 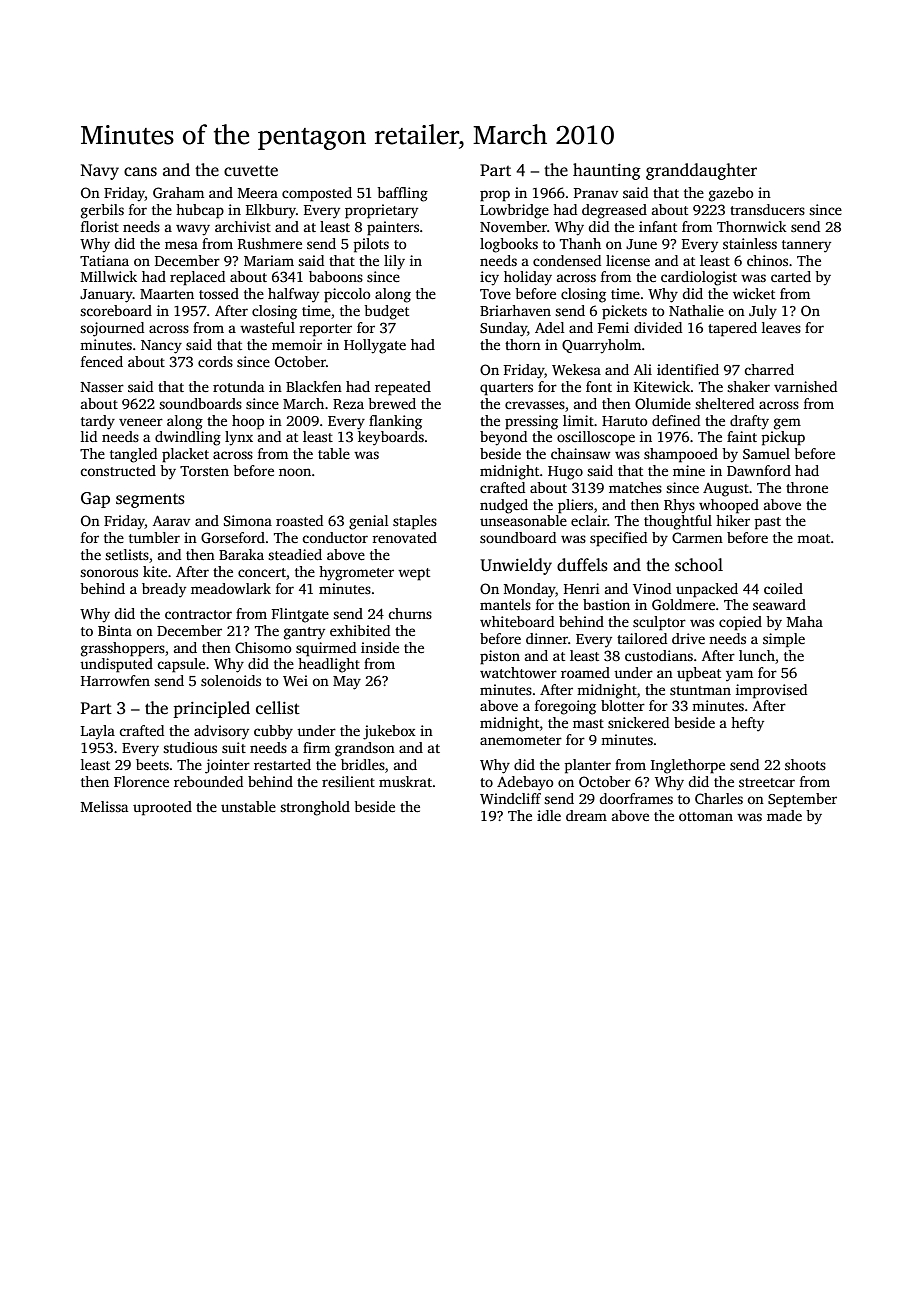 What do you see at coordinates (769, 369) in the screenshot?
I see `charred` at bounding box center [769, 369].
